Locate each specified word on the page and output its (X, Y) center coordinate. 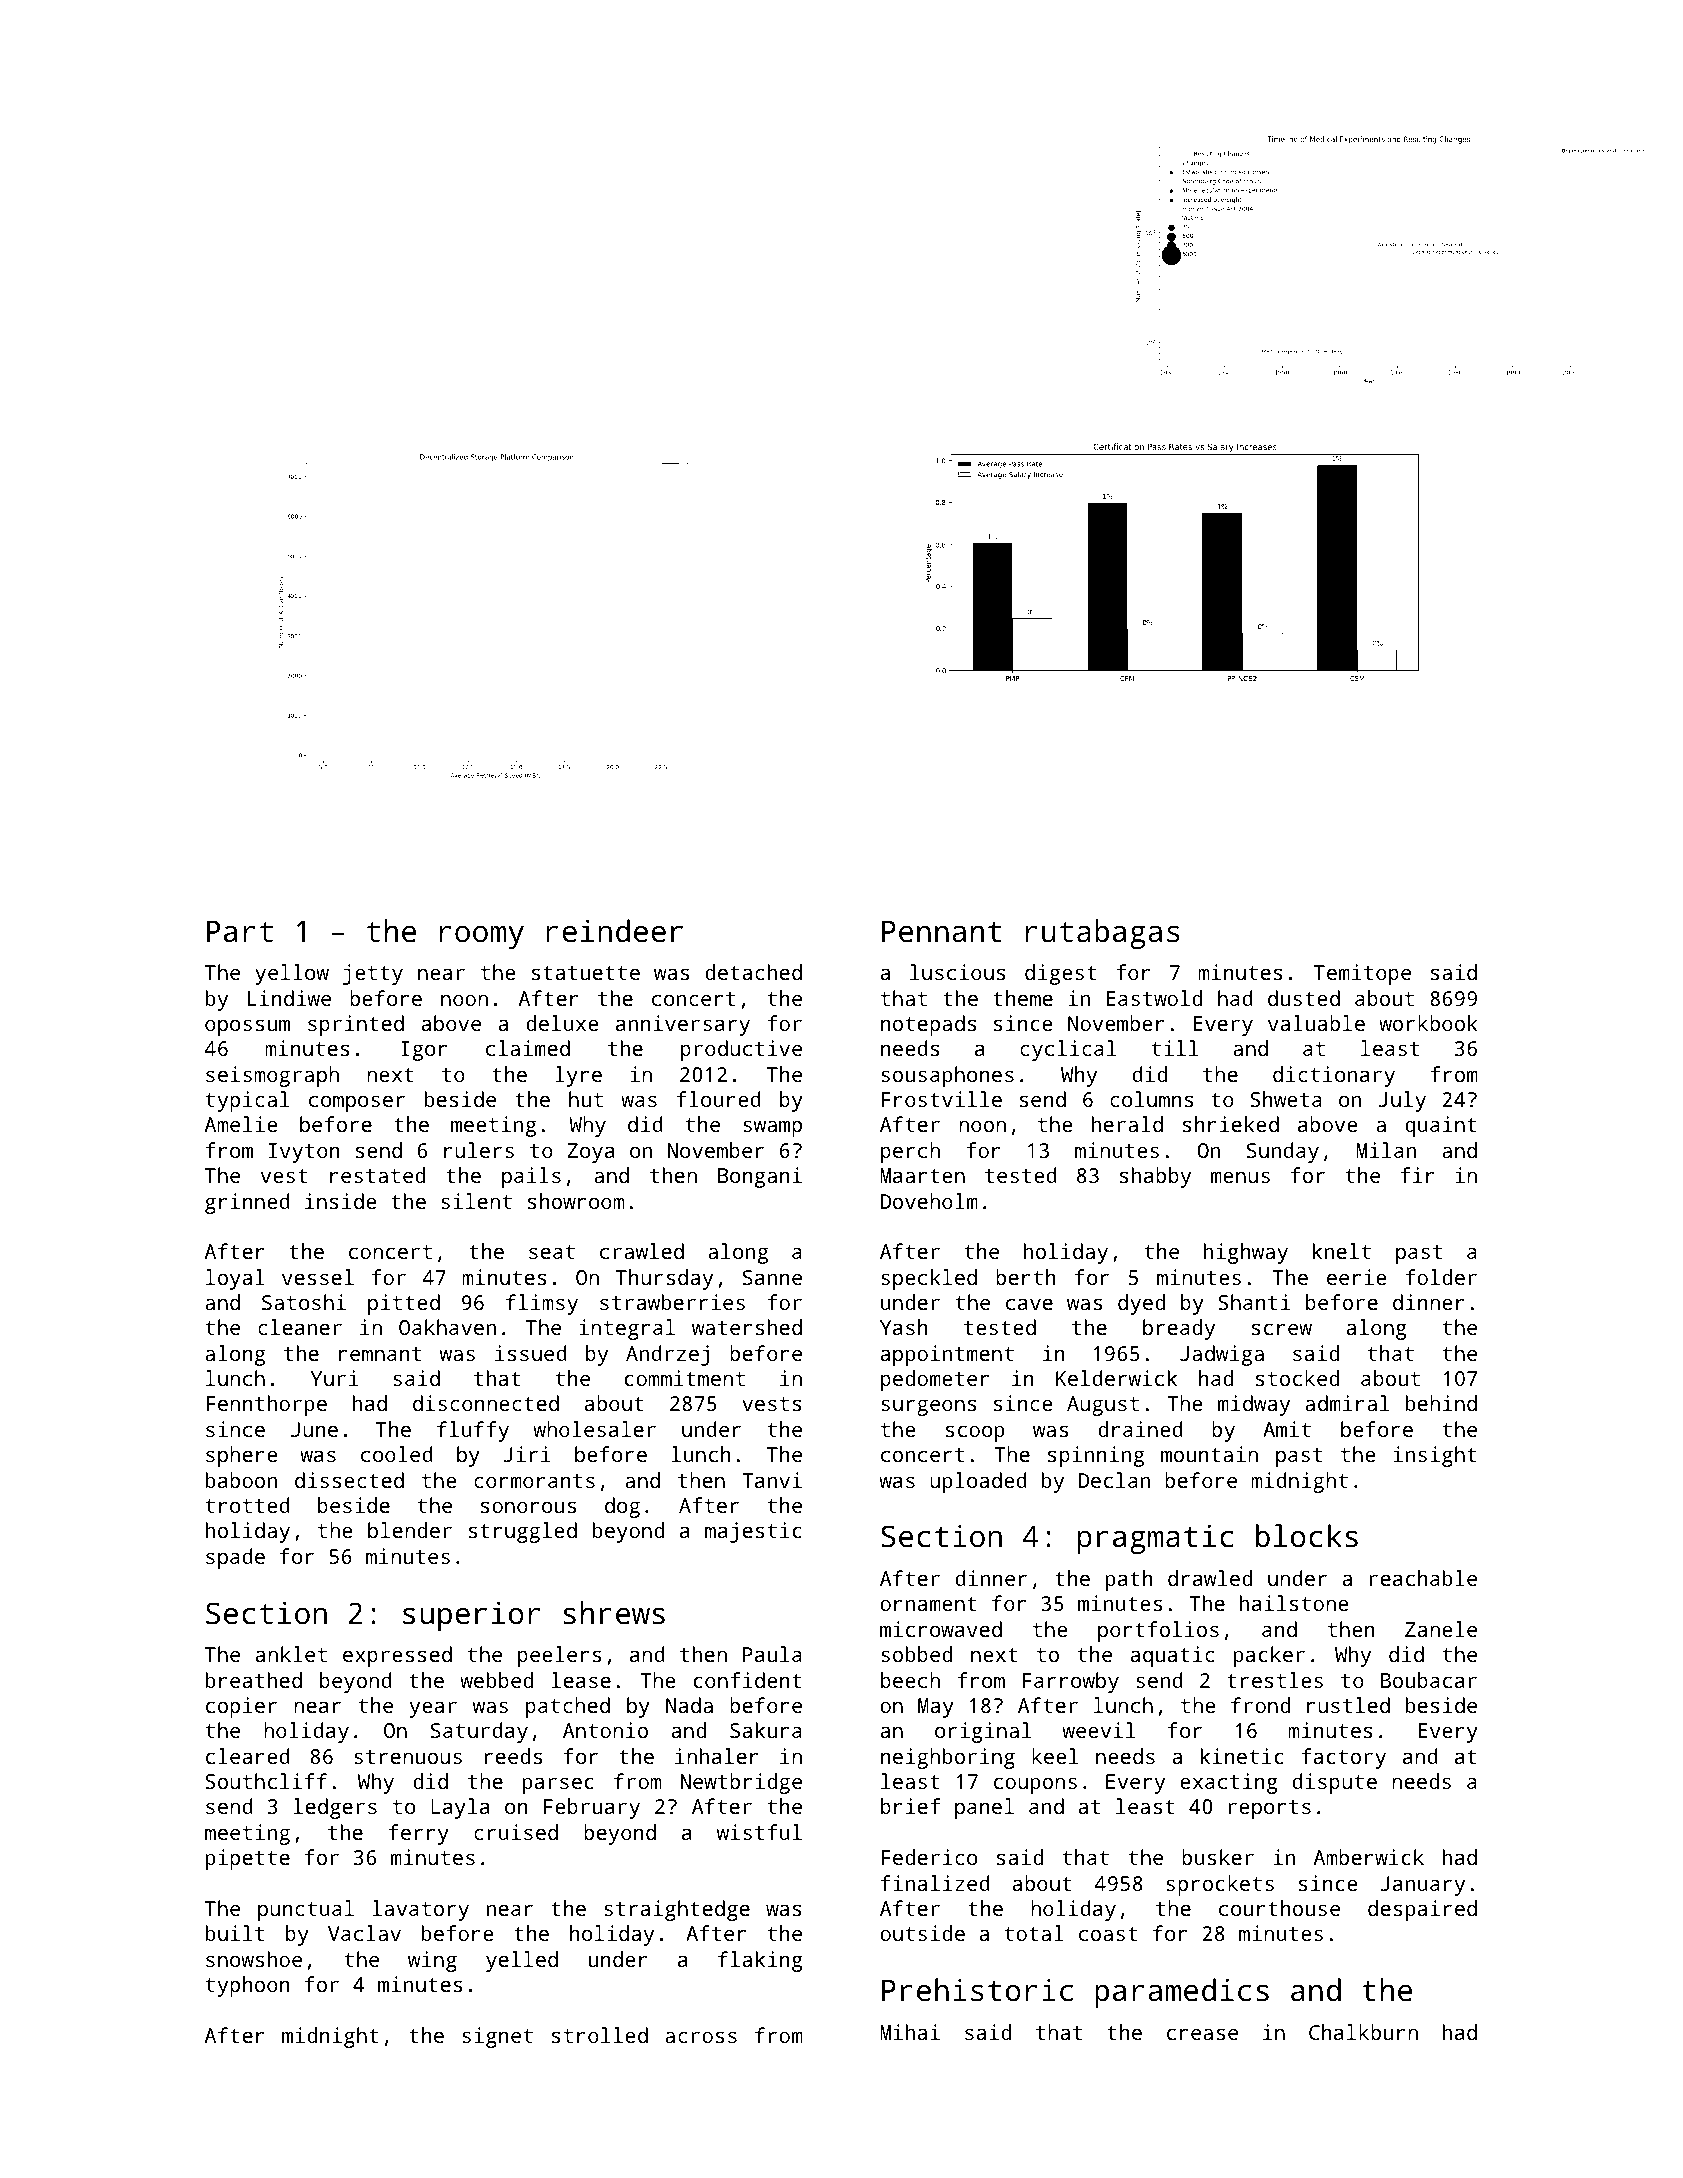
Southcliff (266, 1781)
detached (753, 972)
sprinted (356, 1025)
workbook (1428, 1023)
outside (922, 1933)
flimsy (542, 1304)
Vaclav (364, 1933)
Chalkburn (1363, 2032)
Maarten (922, 1175)
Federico (929, 1857)
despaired (1422, 1910)
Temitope (1362, 974)
